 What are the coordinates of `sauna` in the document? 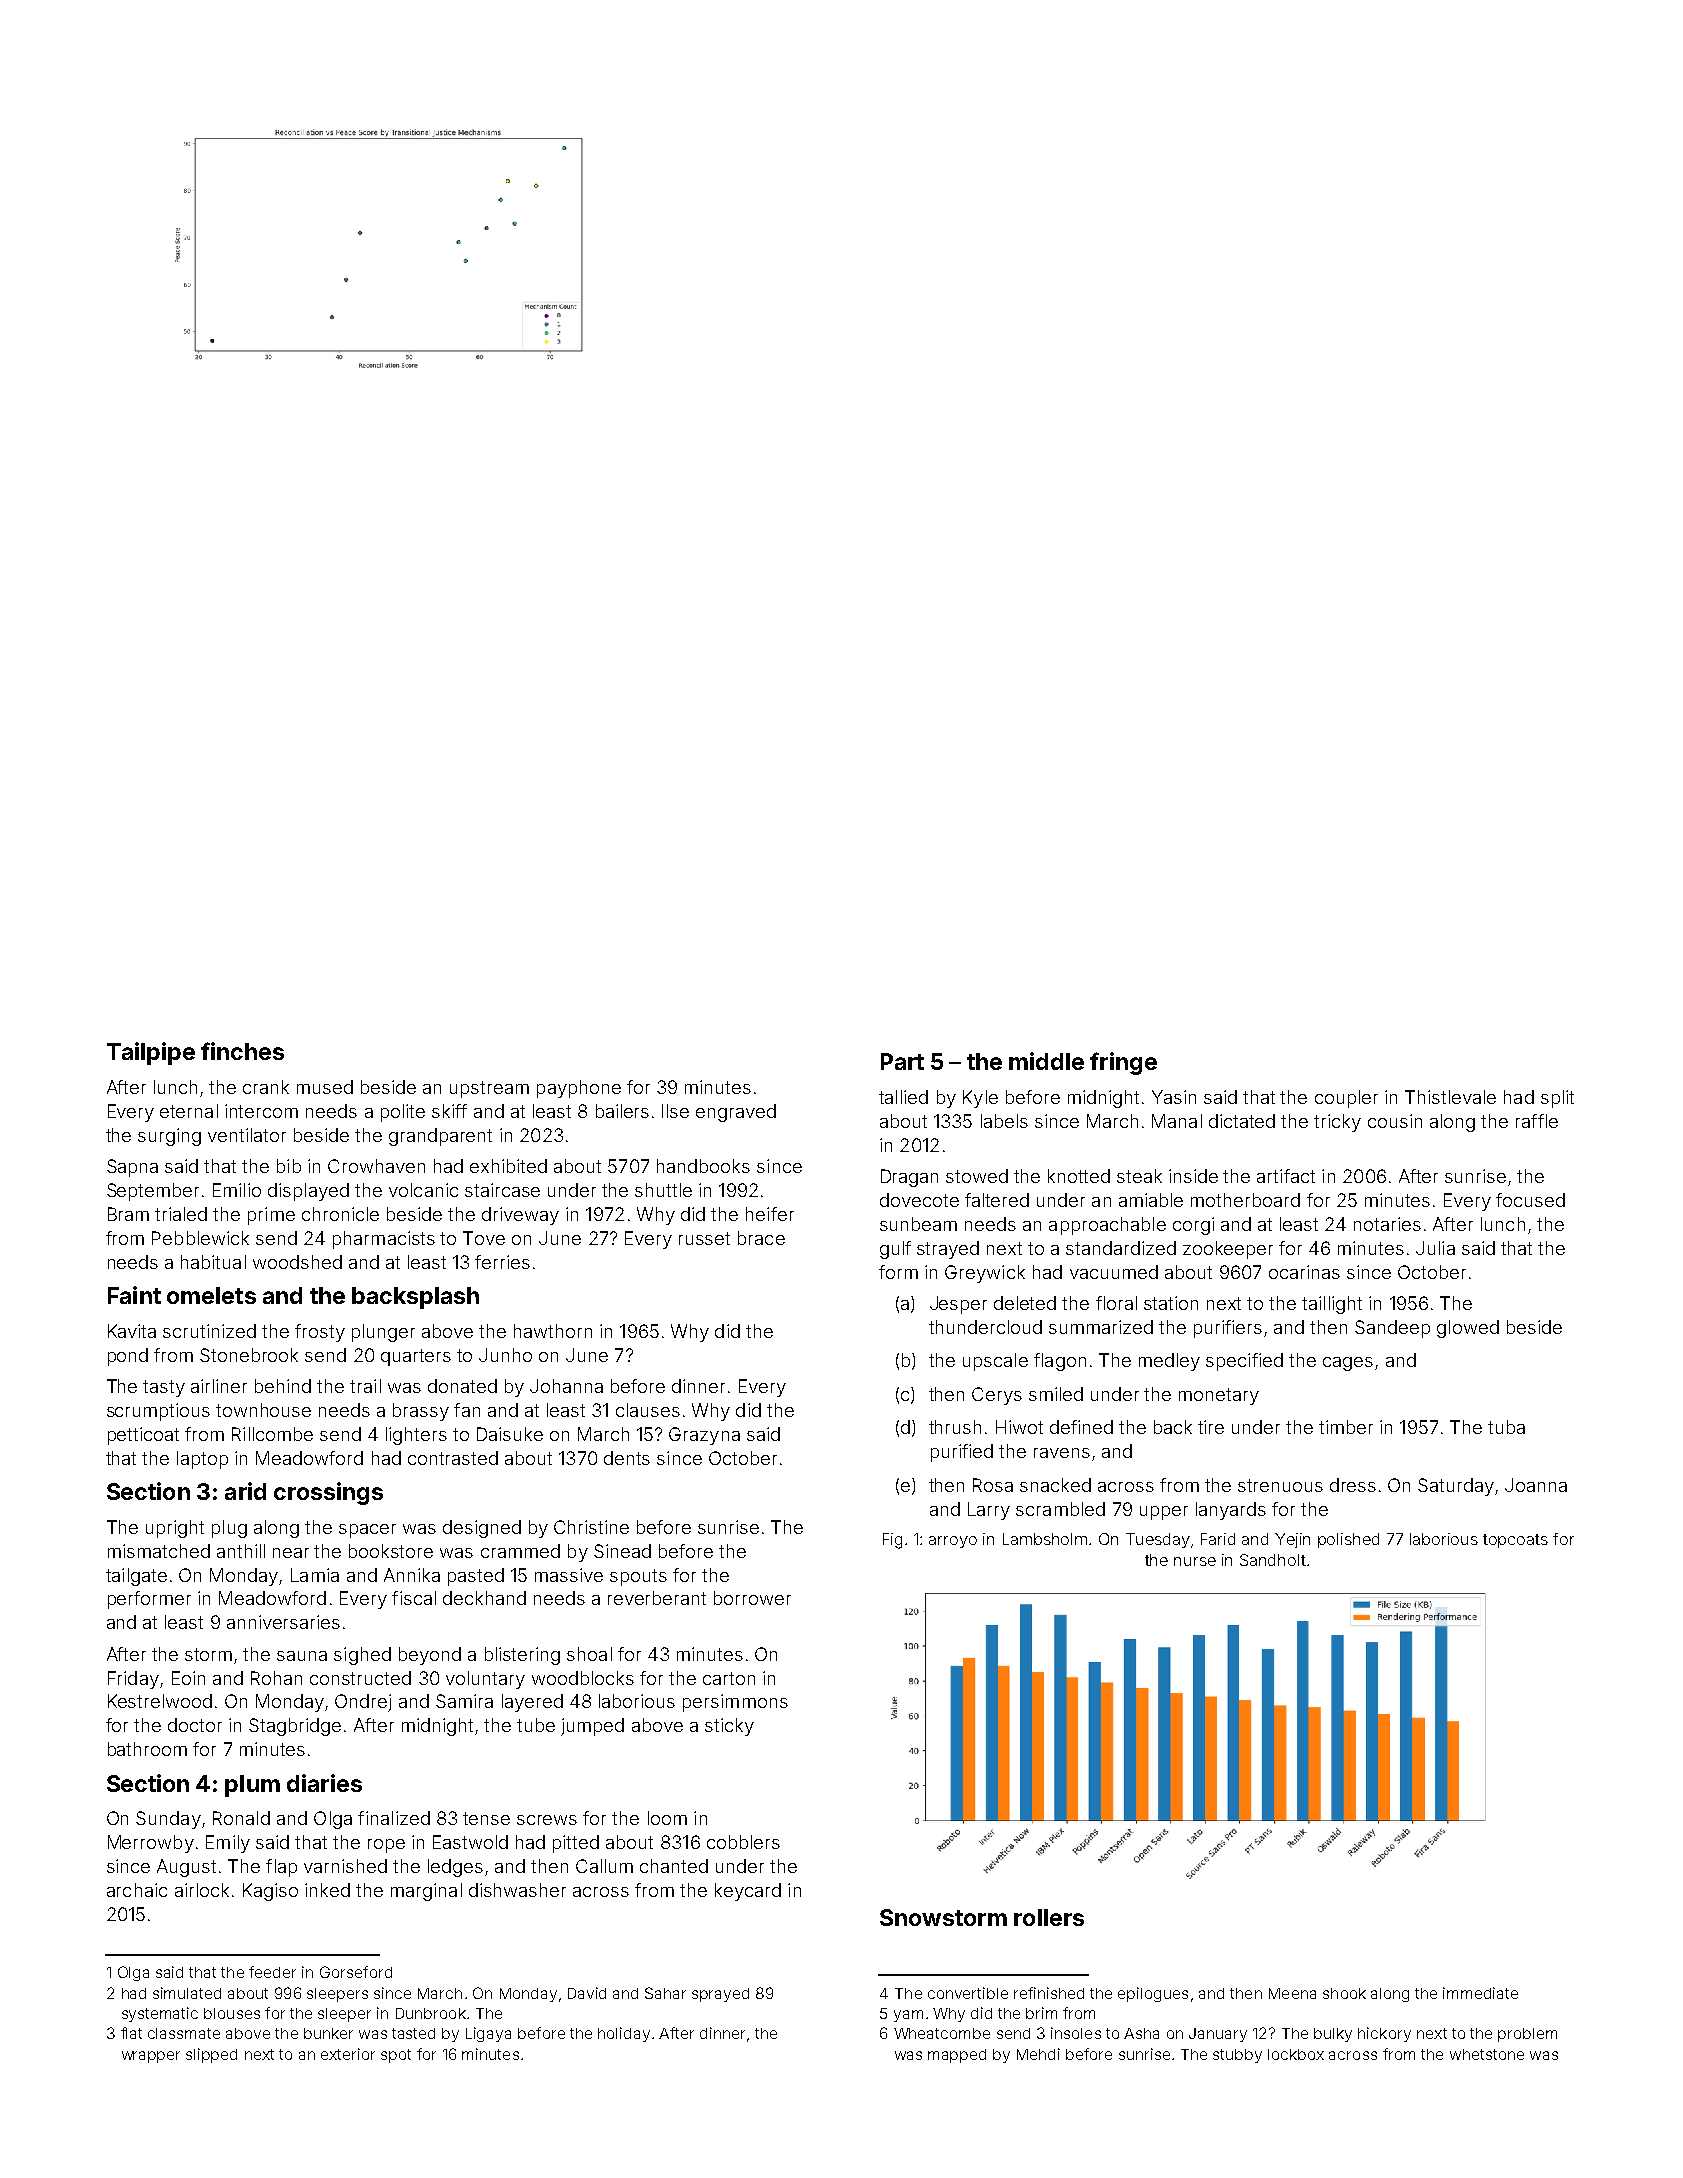 It's located at (302, 1656).
